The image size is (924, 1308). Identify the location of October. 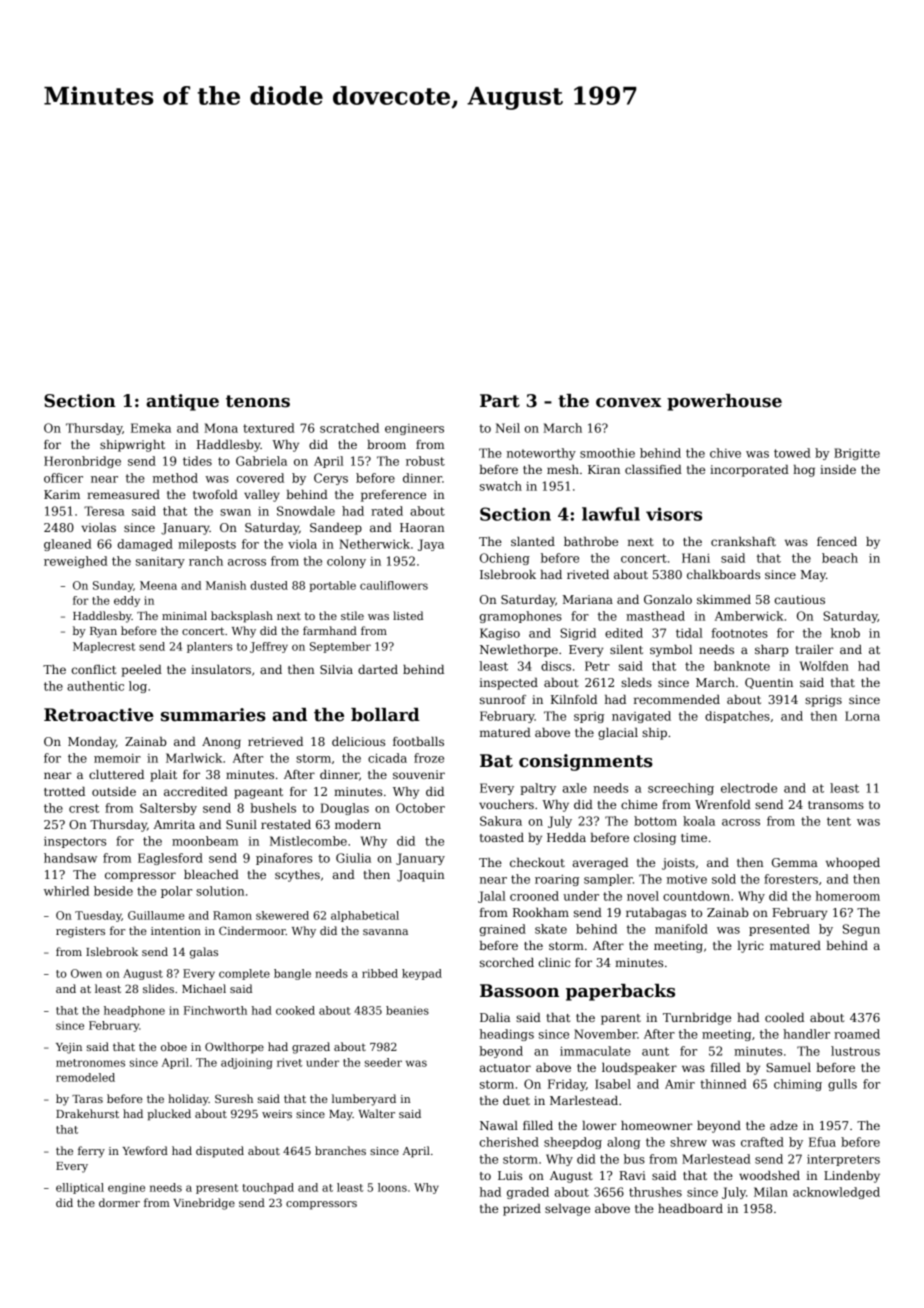
(420, 808).
